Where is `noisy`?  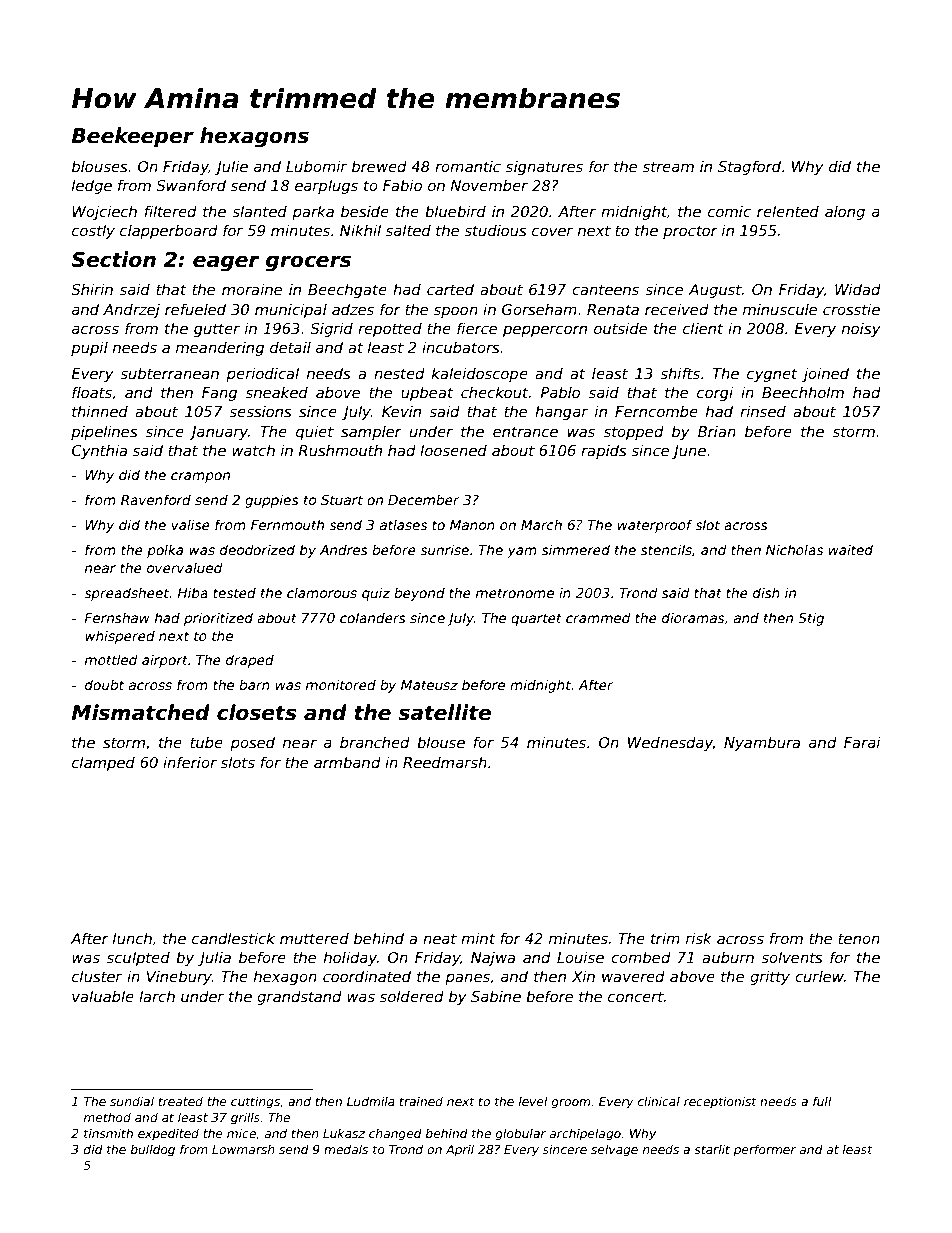
noisy is located at coordinates (861, 330).
